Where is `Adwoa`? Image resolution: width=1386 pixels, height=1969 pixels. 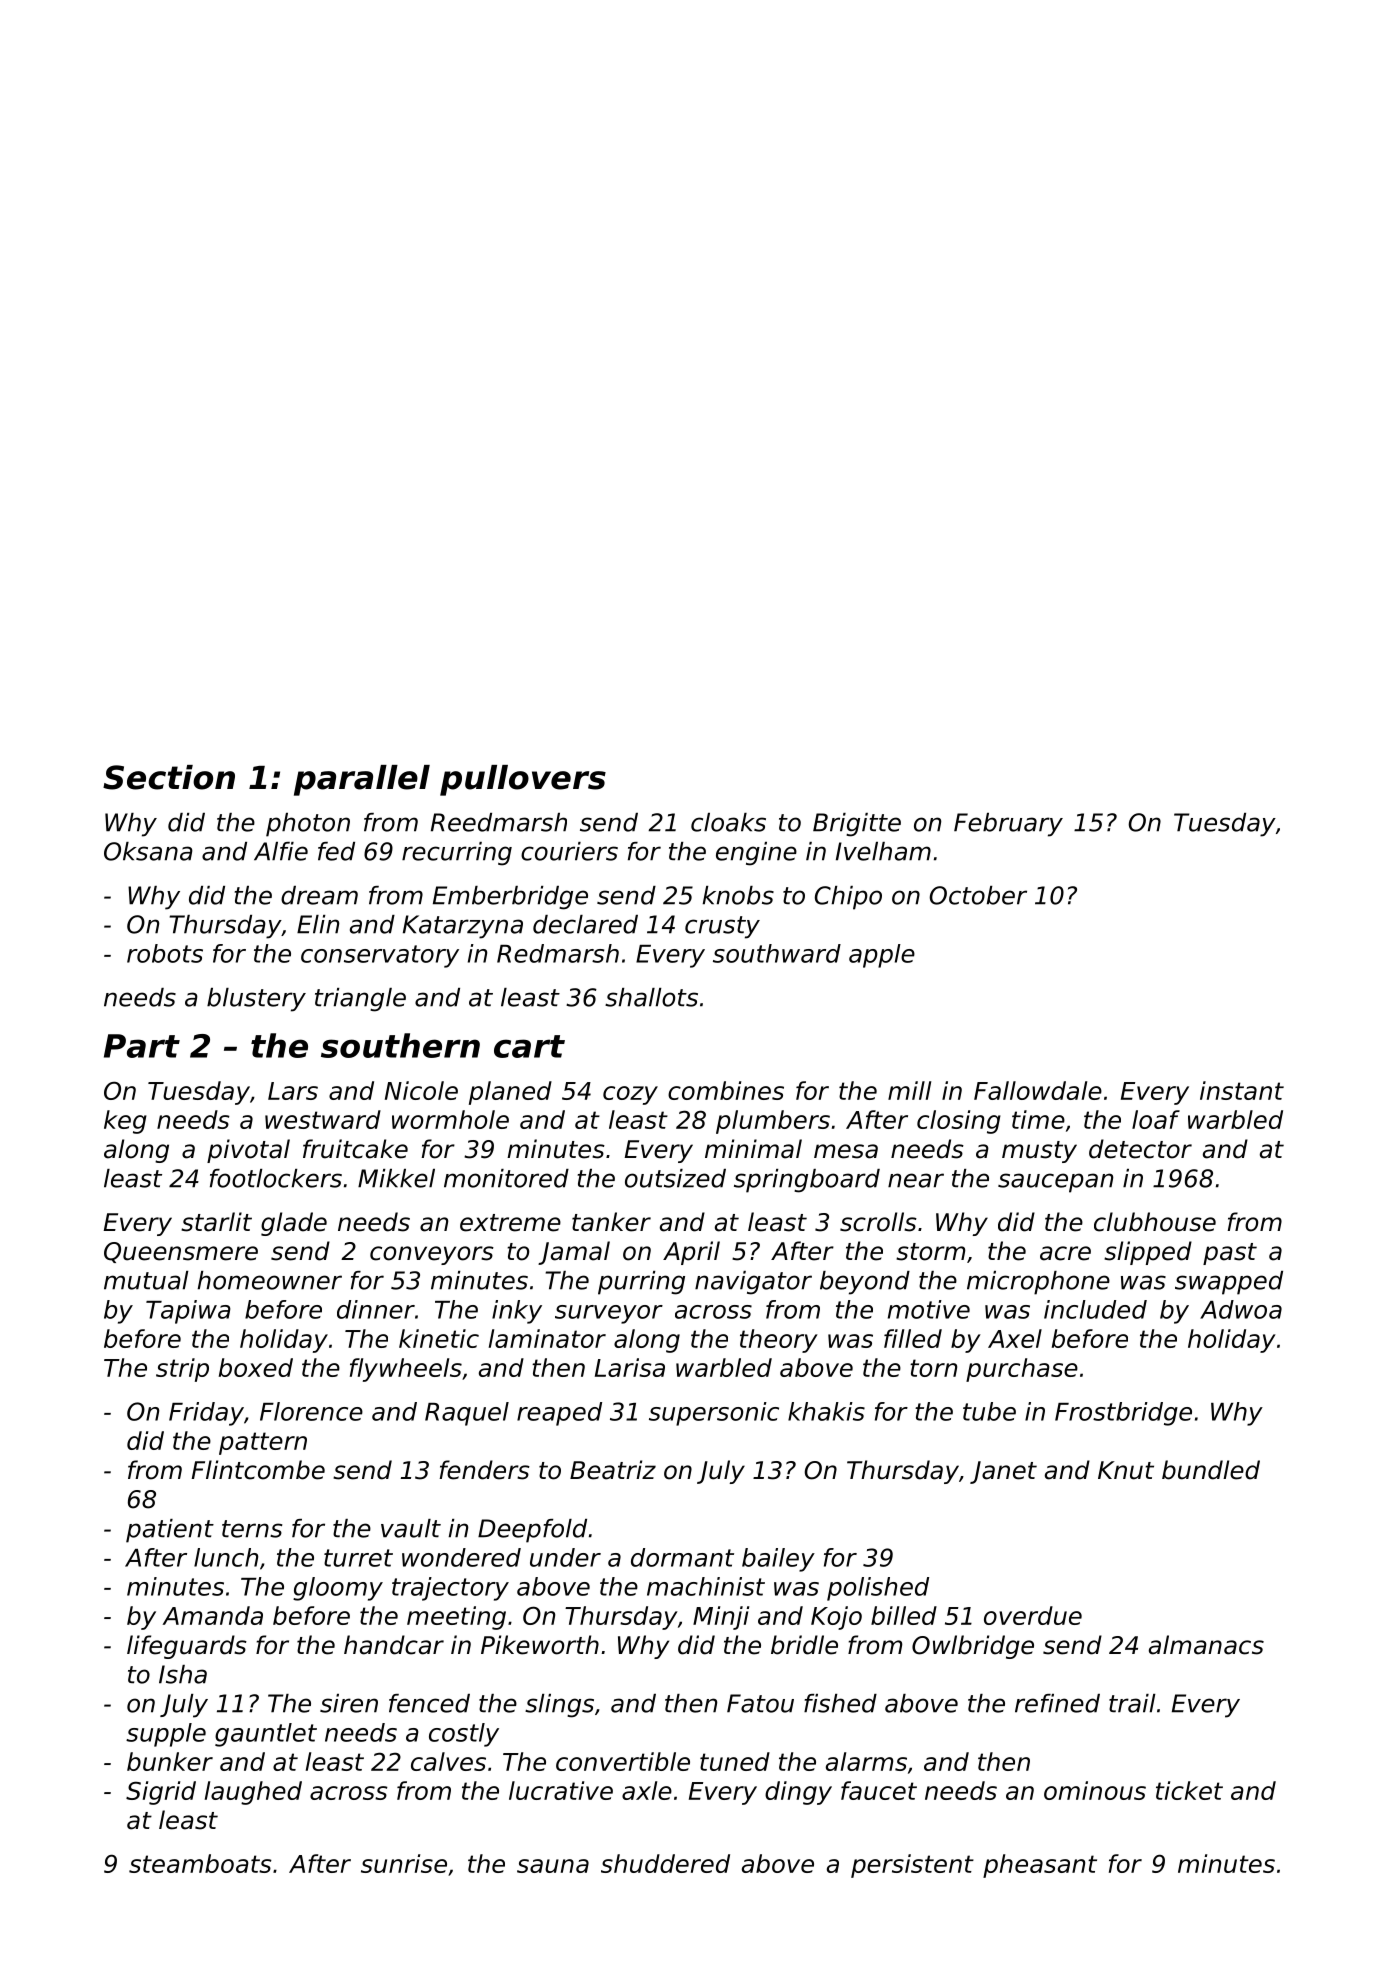 Adwoa is located at coordinates (1241, 1309).
